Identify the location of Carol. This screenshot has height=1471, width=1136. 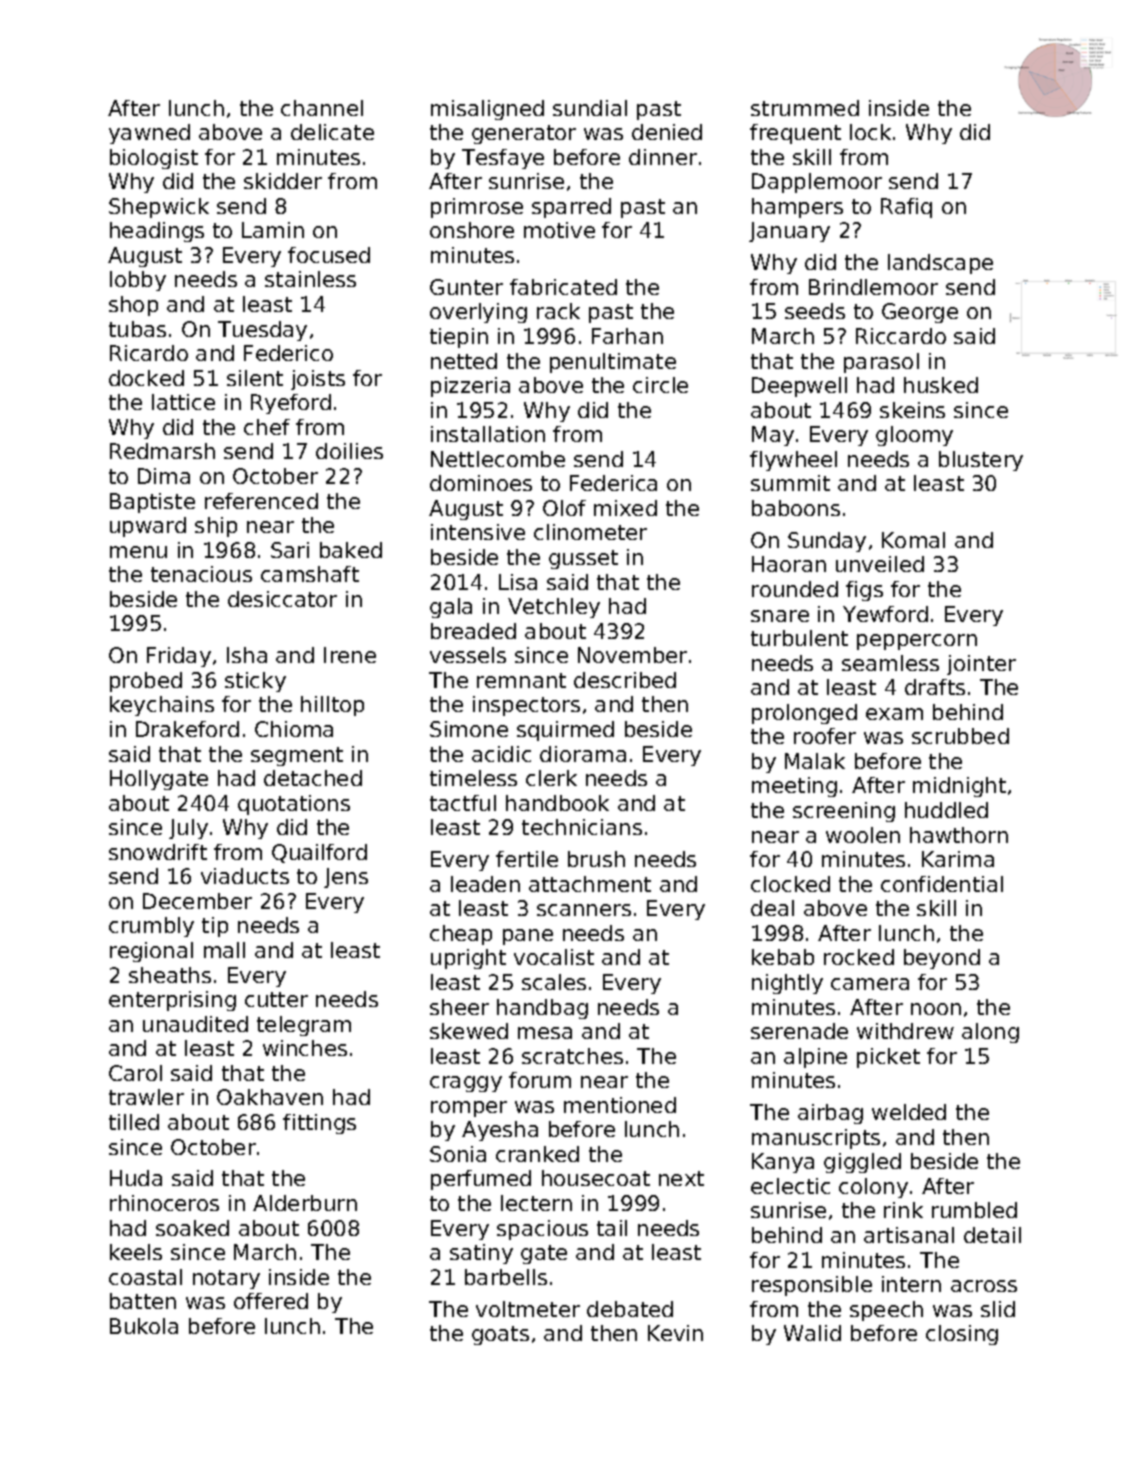
(135, 1073).
